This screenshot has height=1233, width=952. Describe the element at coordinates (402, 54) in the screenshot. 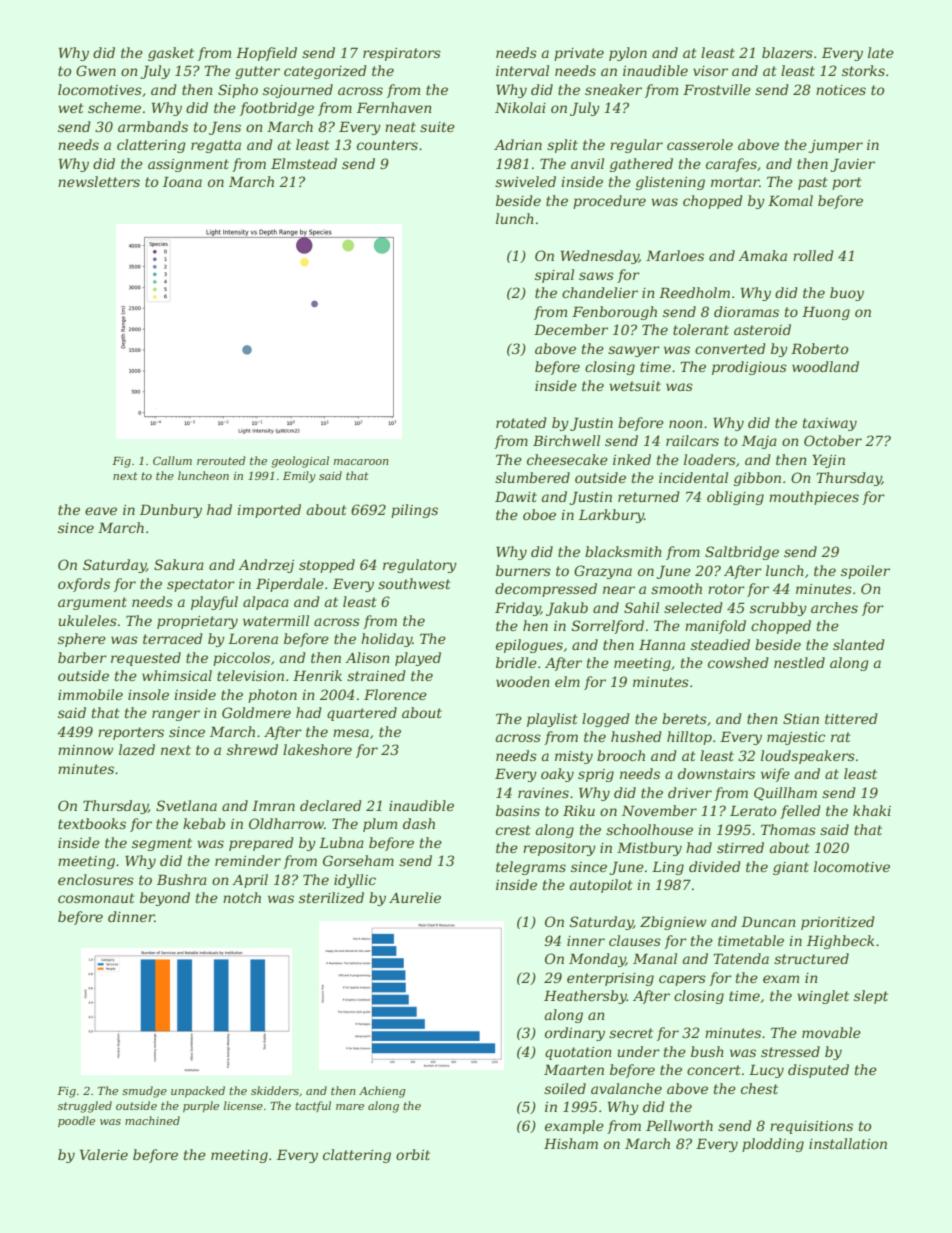

I see `respirators` at that location.
